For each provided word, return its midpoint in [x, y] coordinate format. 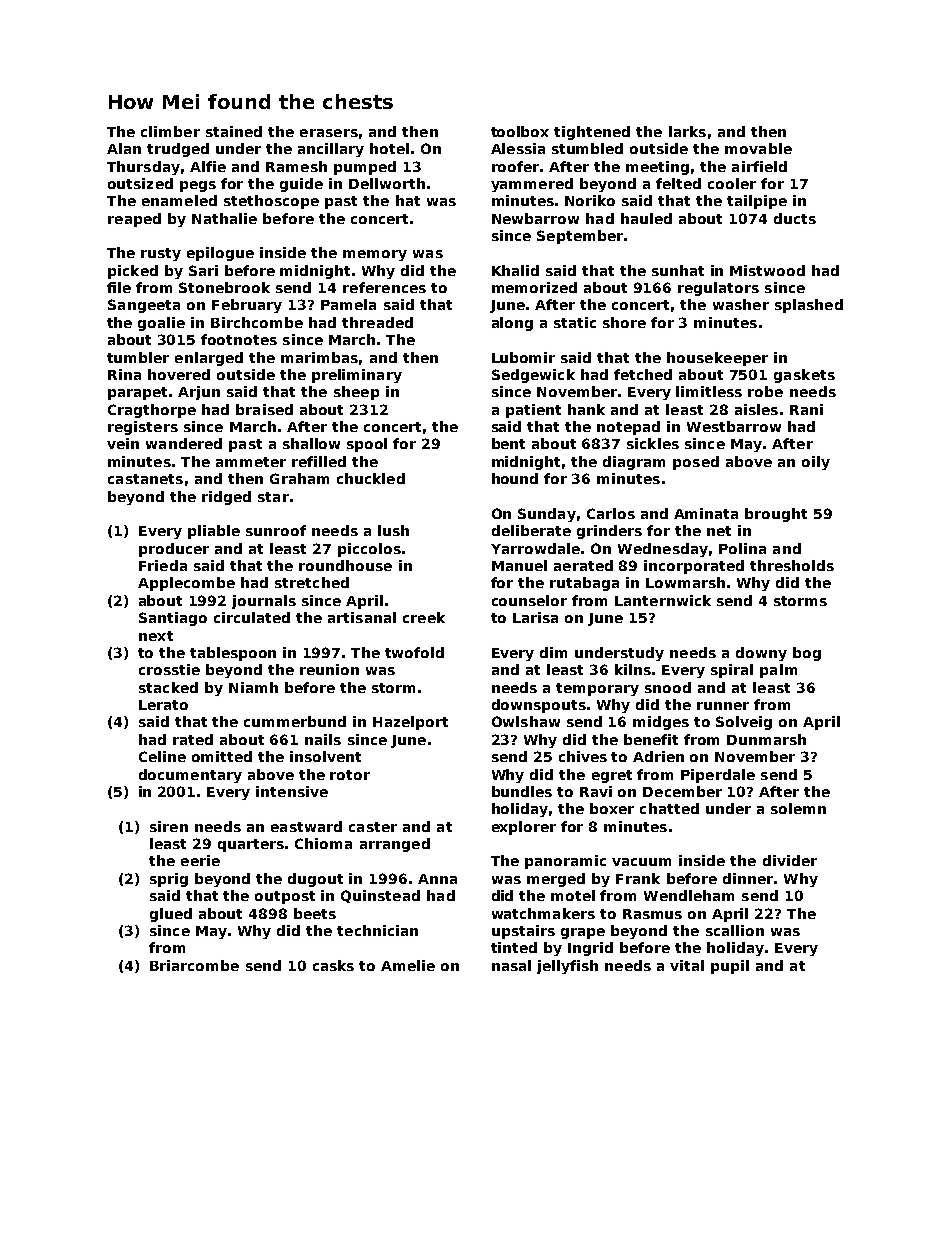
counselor [529, 600]
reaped [134, 220]
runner [723, 706]
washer [741, 304]
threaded [377, 322]
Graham [299, 478]
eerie [200, 860]
